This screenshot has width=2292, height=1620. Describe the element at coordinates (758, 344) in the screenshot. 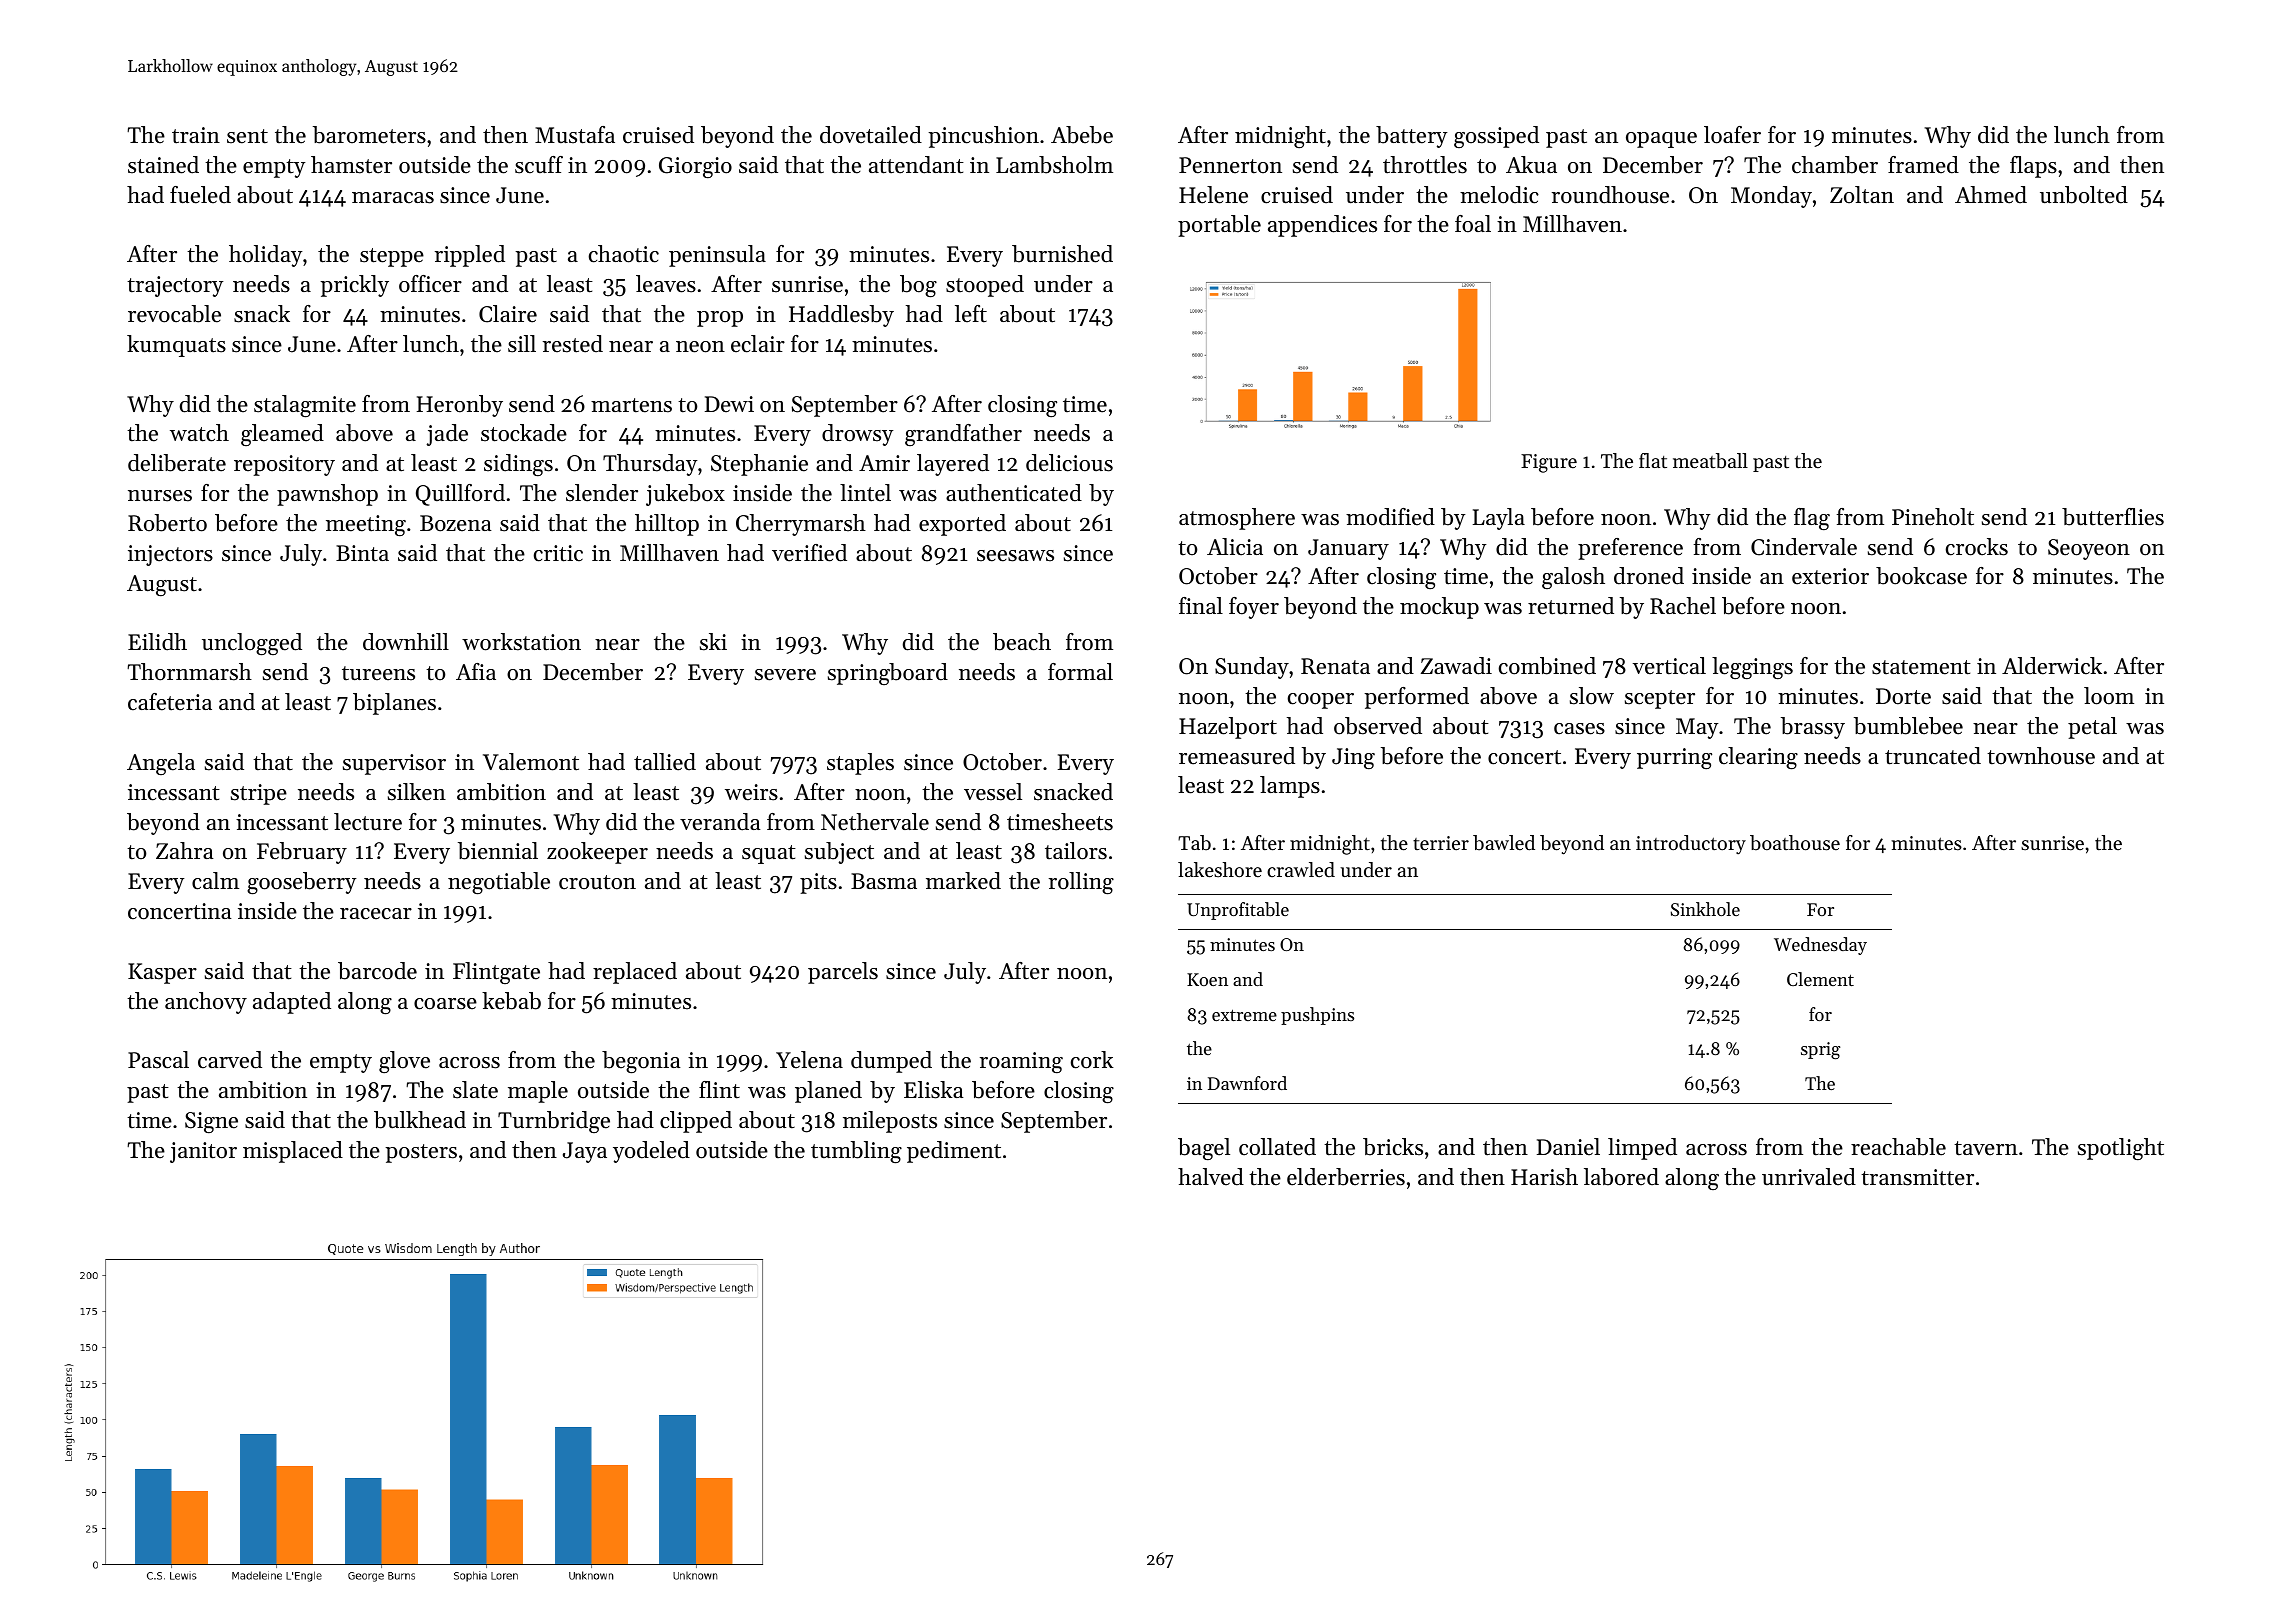

I see `eclair` at that location.
